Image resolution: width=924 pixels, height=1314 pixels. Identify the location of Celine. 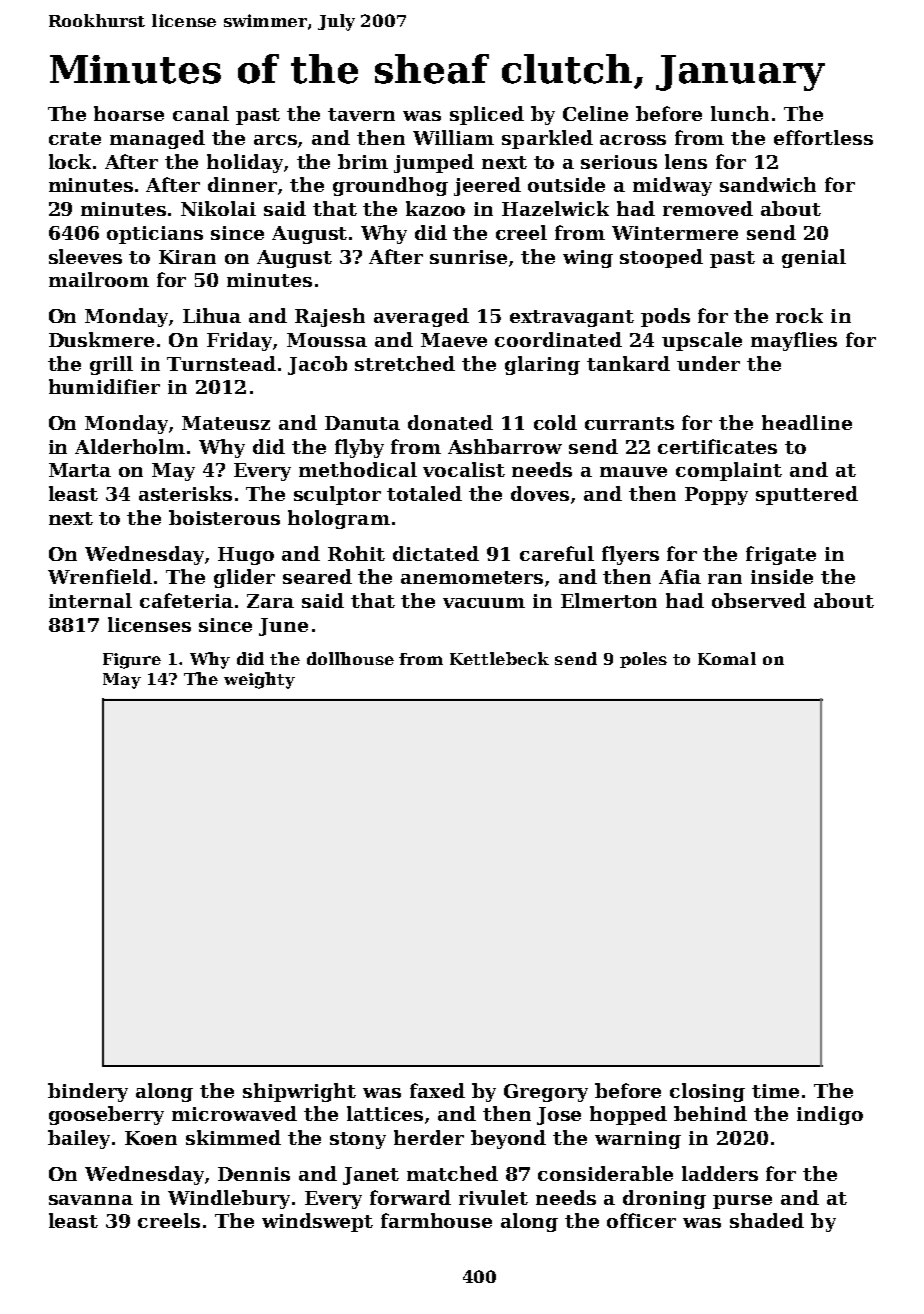
(595, 113).
